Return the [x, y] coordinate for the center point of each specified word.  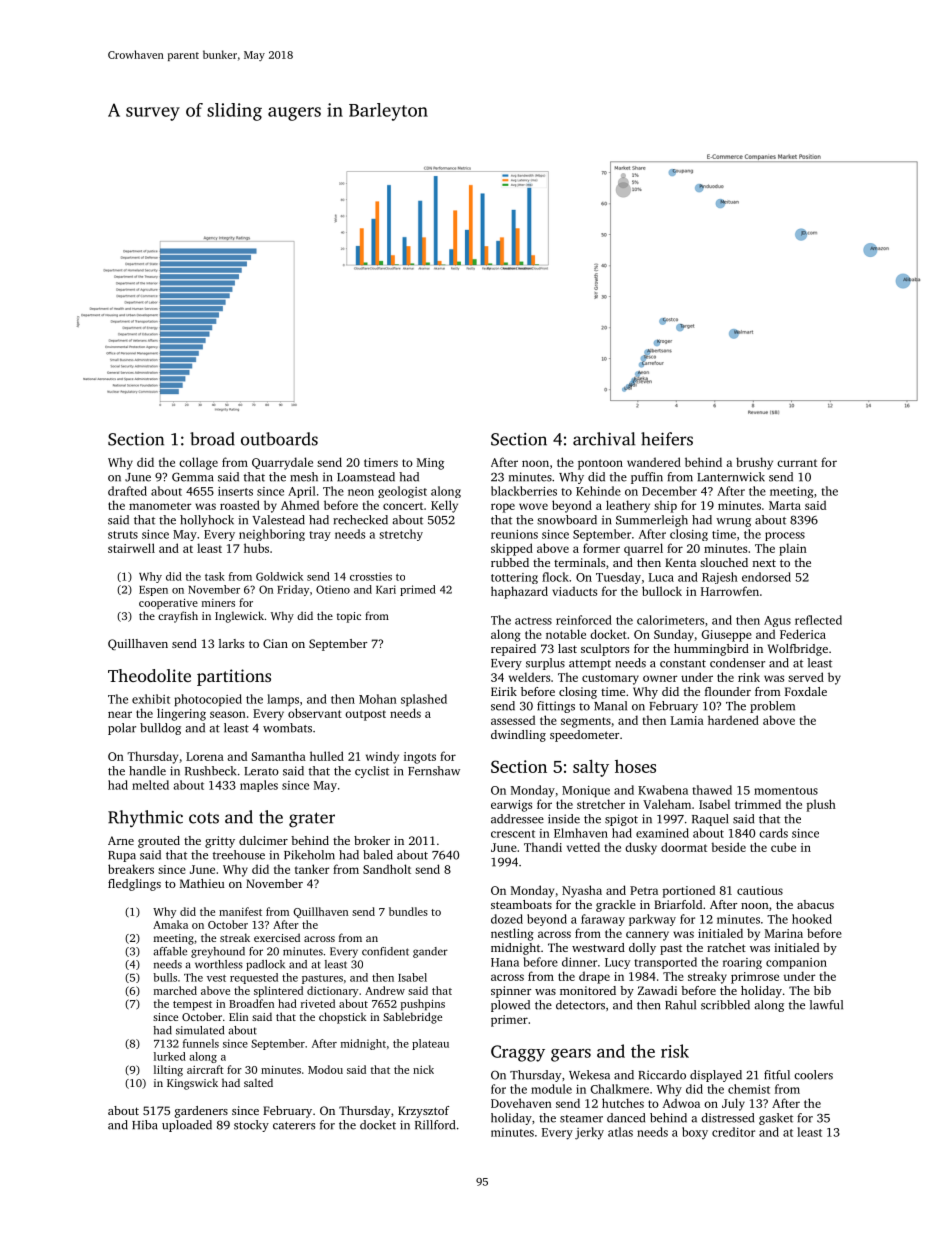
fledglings [134, 885]
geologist [402, 492]
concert [403, 506]
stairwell [131, 548]
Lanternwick [731, 477]
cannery [647, 936]
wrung [733, 522]
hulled [327, 756]
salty [591, 768]
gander [430, 952]
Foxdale [806, 691]
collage [198, 463]
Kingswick [192, 1084]
